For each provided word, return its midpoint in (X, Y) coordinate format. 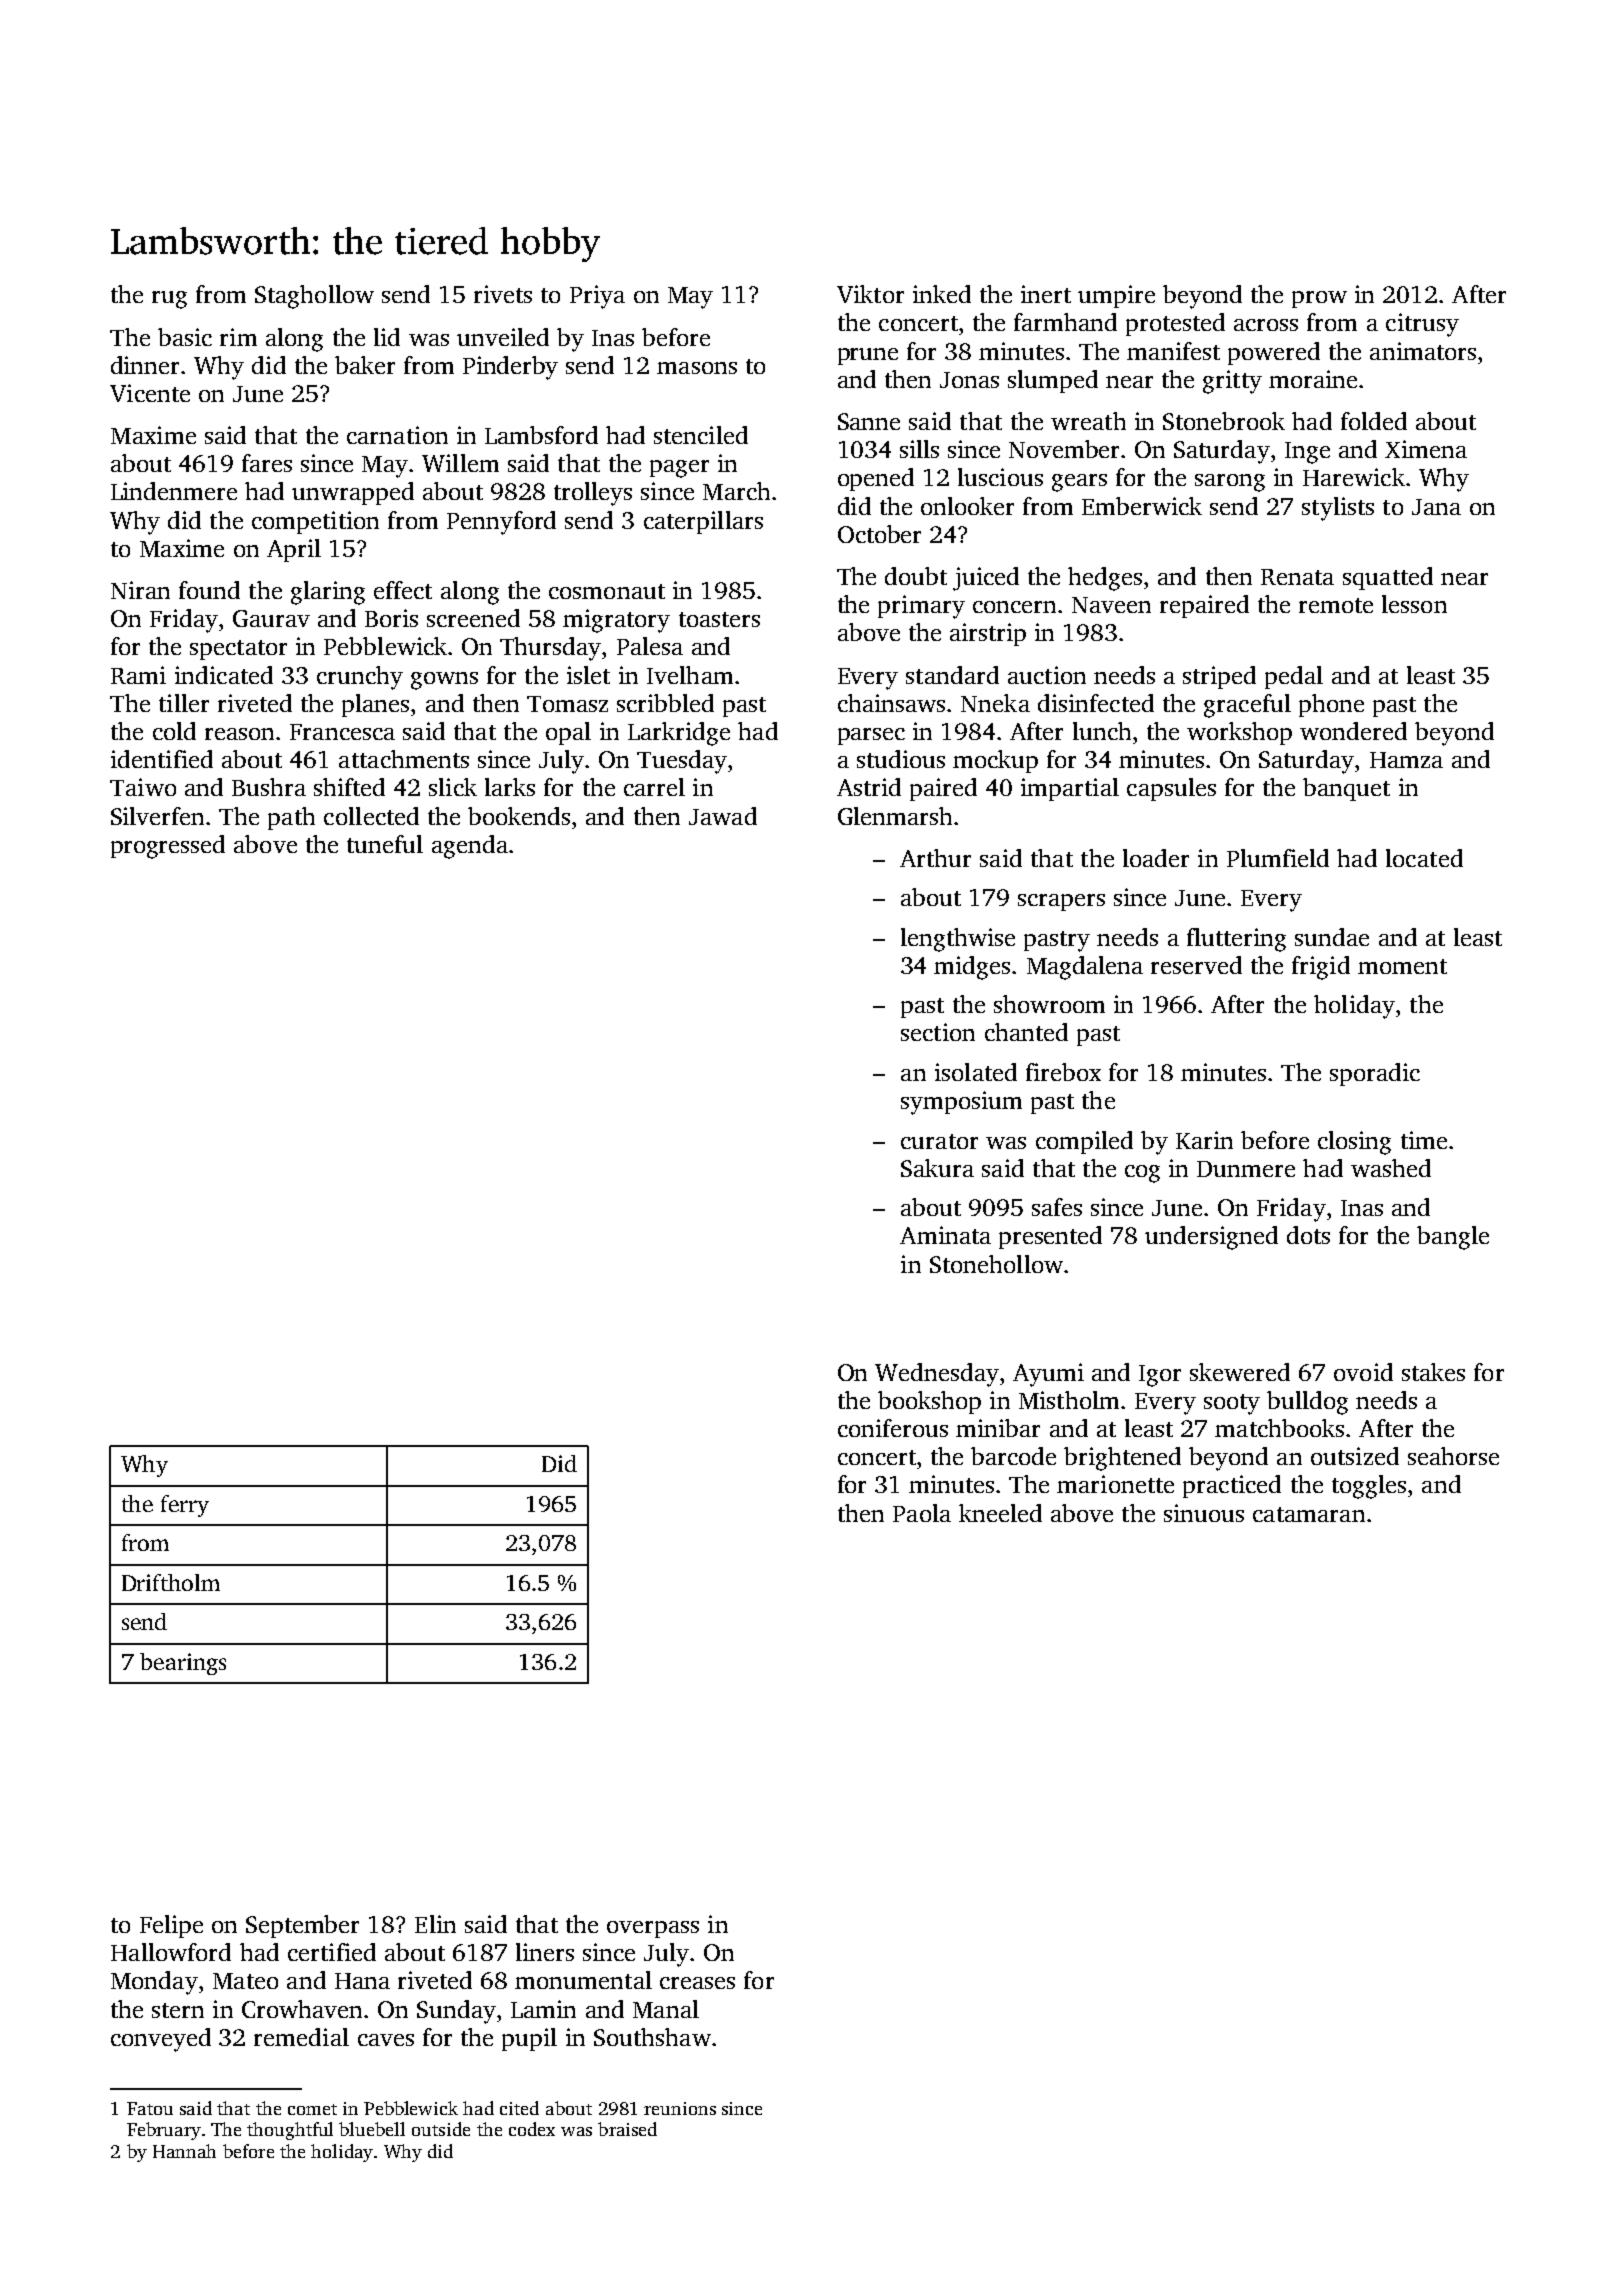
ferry (185, 1506)
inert (1046, 294)
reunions (680, 2108)
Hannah (184, 2151)
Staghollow (314, 297)
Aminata (945, 1235)
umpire (1116, 296)
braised (627, 2129)
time (1424, 1140)
